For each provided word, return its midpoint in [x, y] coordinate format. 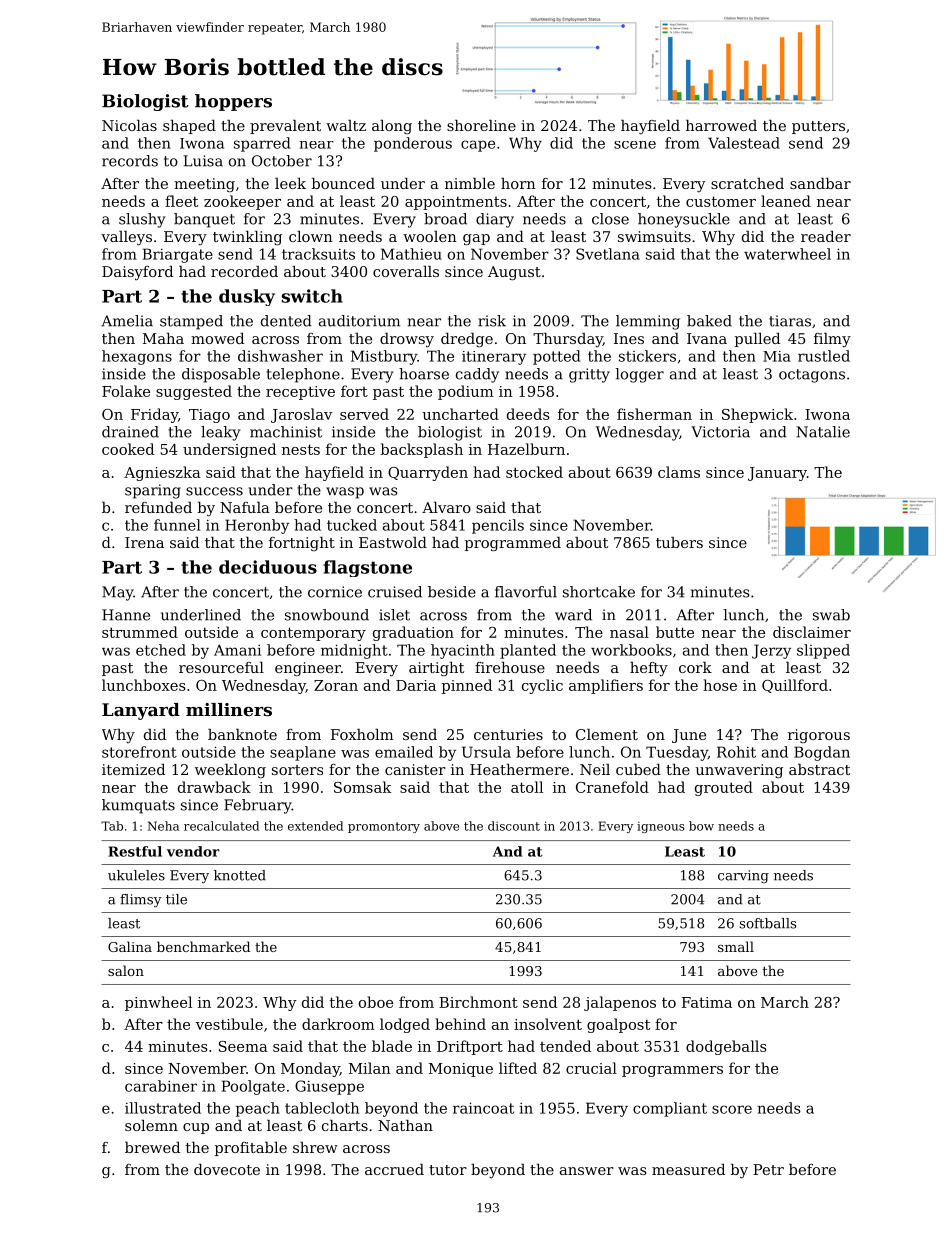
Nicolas [129, 125]
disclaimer [812, 632]
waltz [346, 125]
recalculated [221, 826]
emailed [404, 752]
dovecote [227, 1169]
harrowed [721, 125]
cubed [638, 769]
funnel [177, 525]
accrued [394, 1169]
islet [394, 615]
